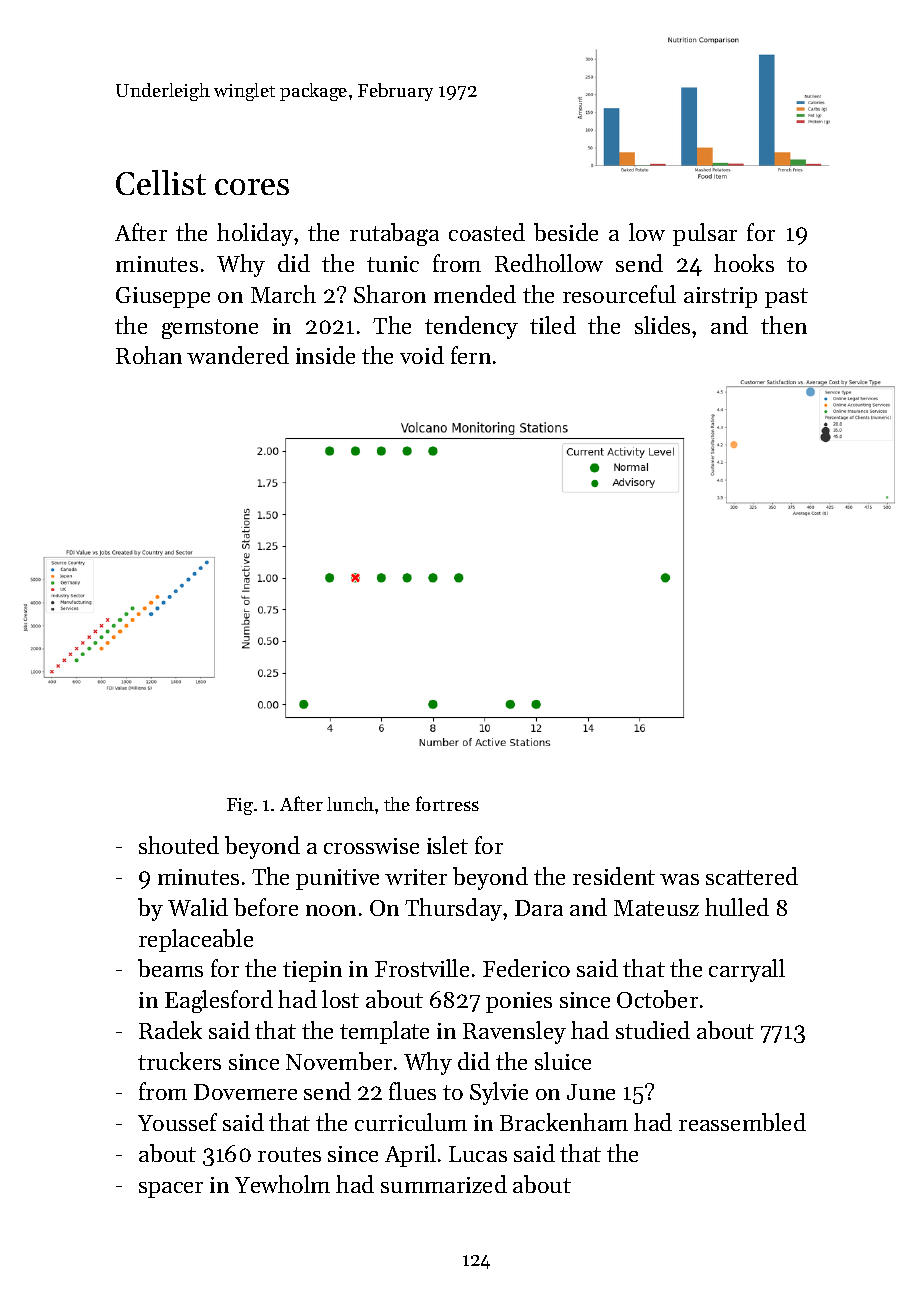 The width and height of the image is (924, 1311). Describe the element at coordinates (325, 355) in the image. I see `inside` at that location.
